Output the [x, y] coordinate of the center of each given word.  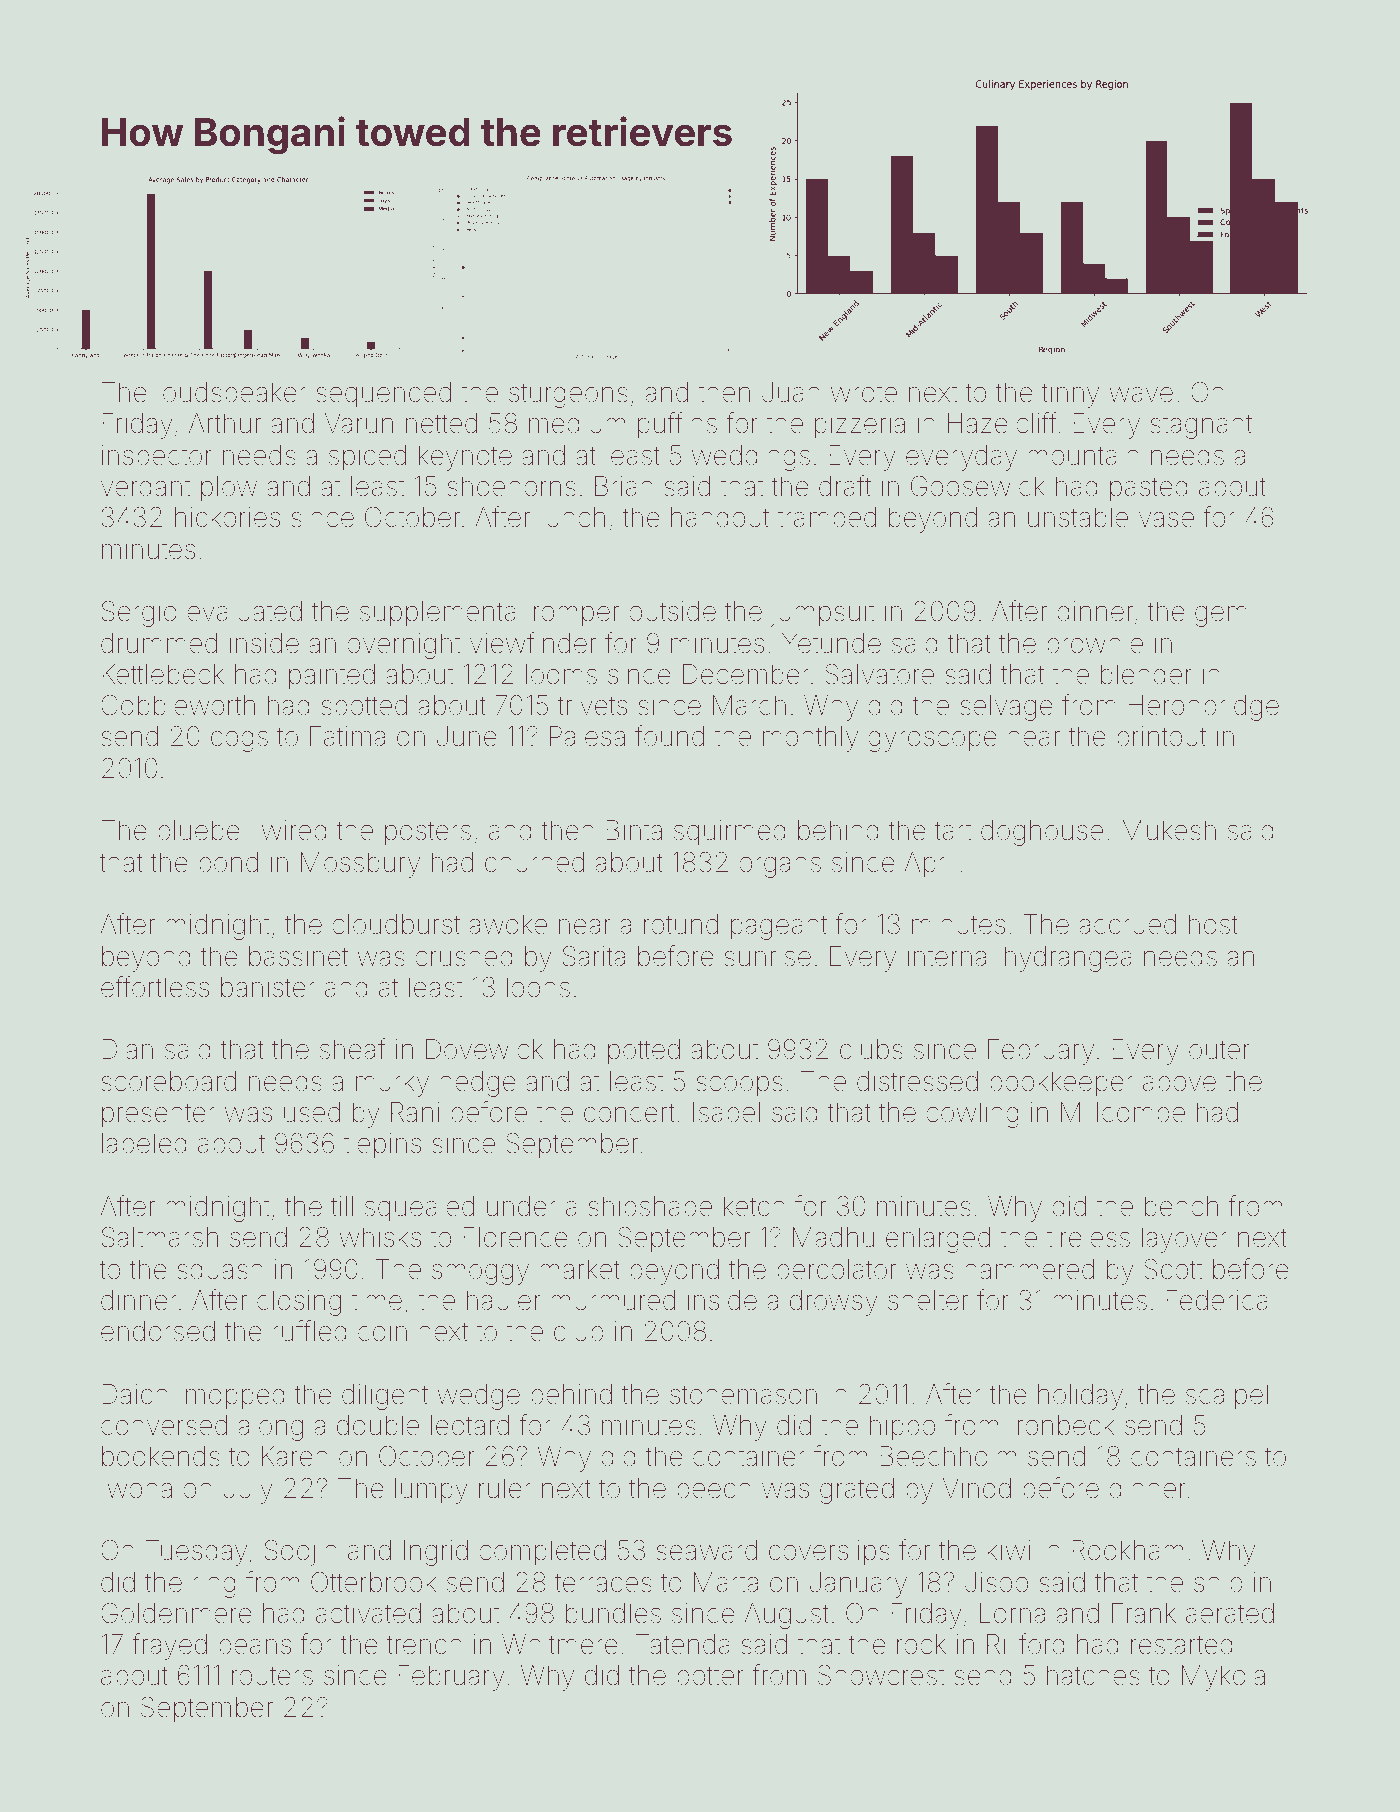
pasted [1149, 489]
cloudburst [396, 924]
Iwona [137, 1488]
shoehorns [511, 486]
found [669, 736]
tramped [826, 519]
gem [1221, 616]
